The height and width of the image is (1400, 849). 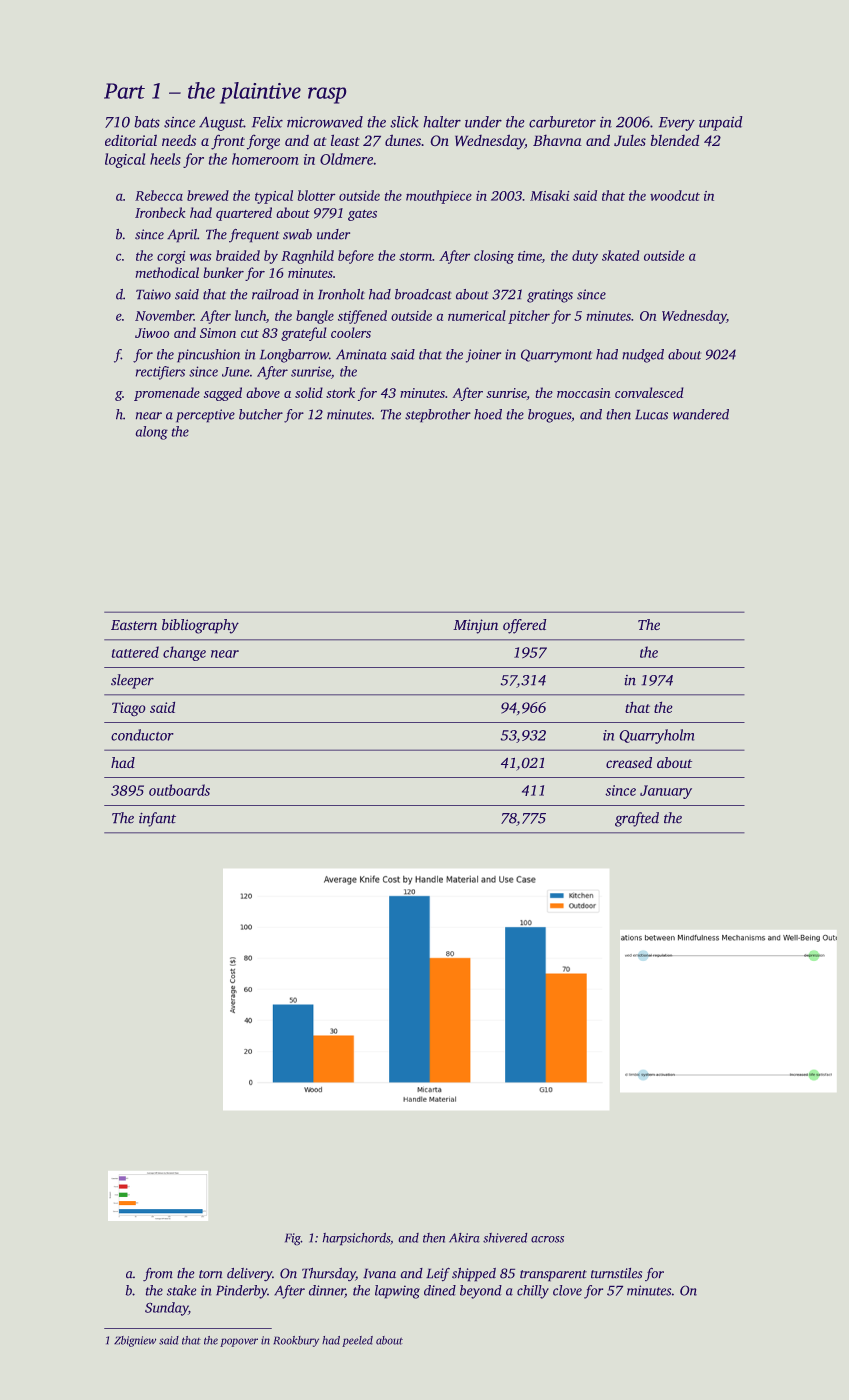 What do you see at coordinates (562, 122) in the image?
I see `carburetor` at bounding box center [562, 122].
